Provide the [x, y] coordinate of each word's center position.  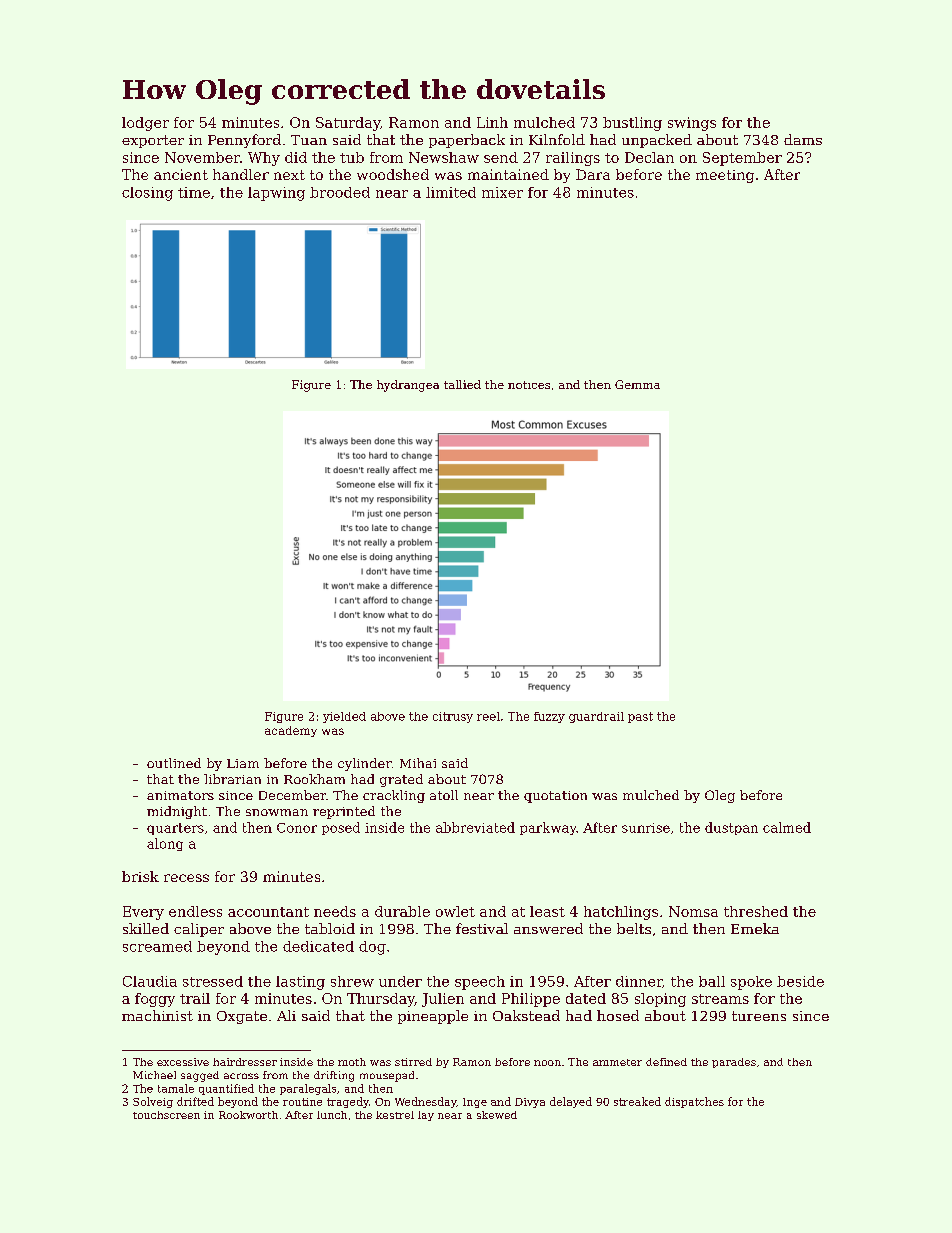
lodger [145, 124]
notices [529, 385]
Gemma [637, 384]
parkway [548, 828]
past [640, 717]
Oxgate [242, 1017]
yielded [344, 717]
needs [335, 911]
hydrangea [408, 386]
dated [586, 998]
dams [803, 139]
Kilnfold [557, 139]
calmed [787, 827]
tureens [759, 1016]
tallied [462, 384]
